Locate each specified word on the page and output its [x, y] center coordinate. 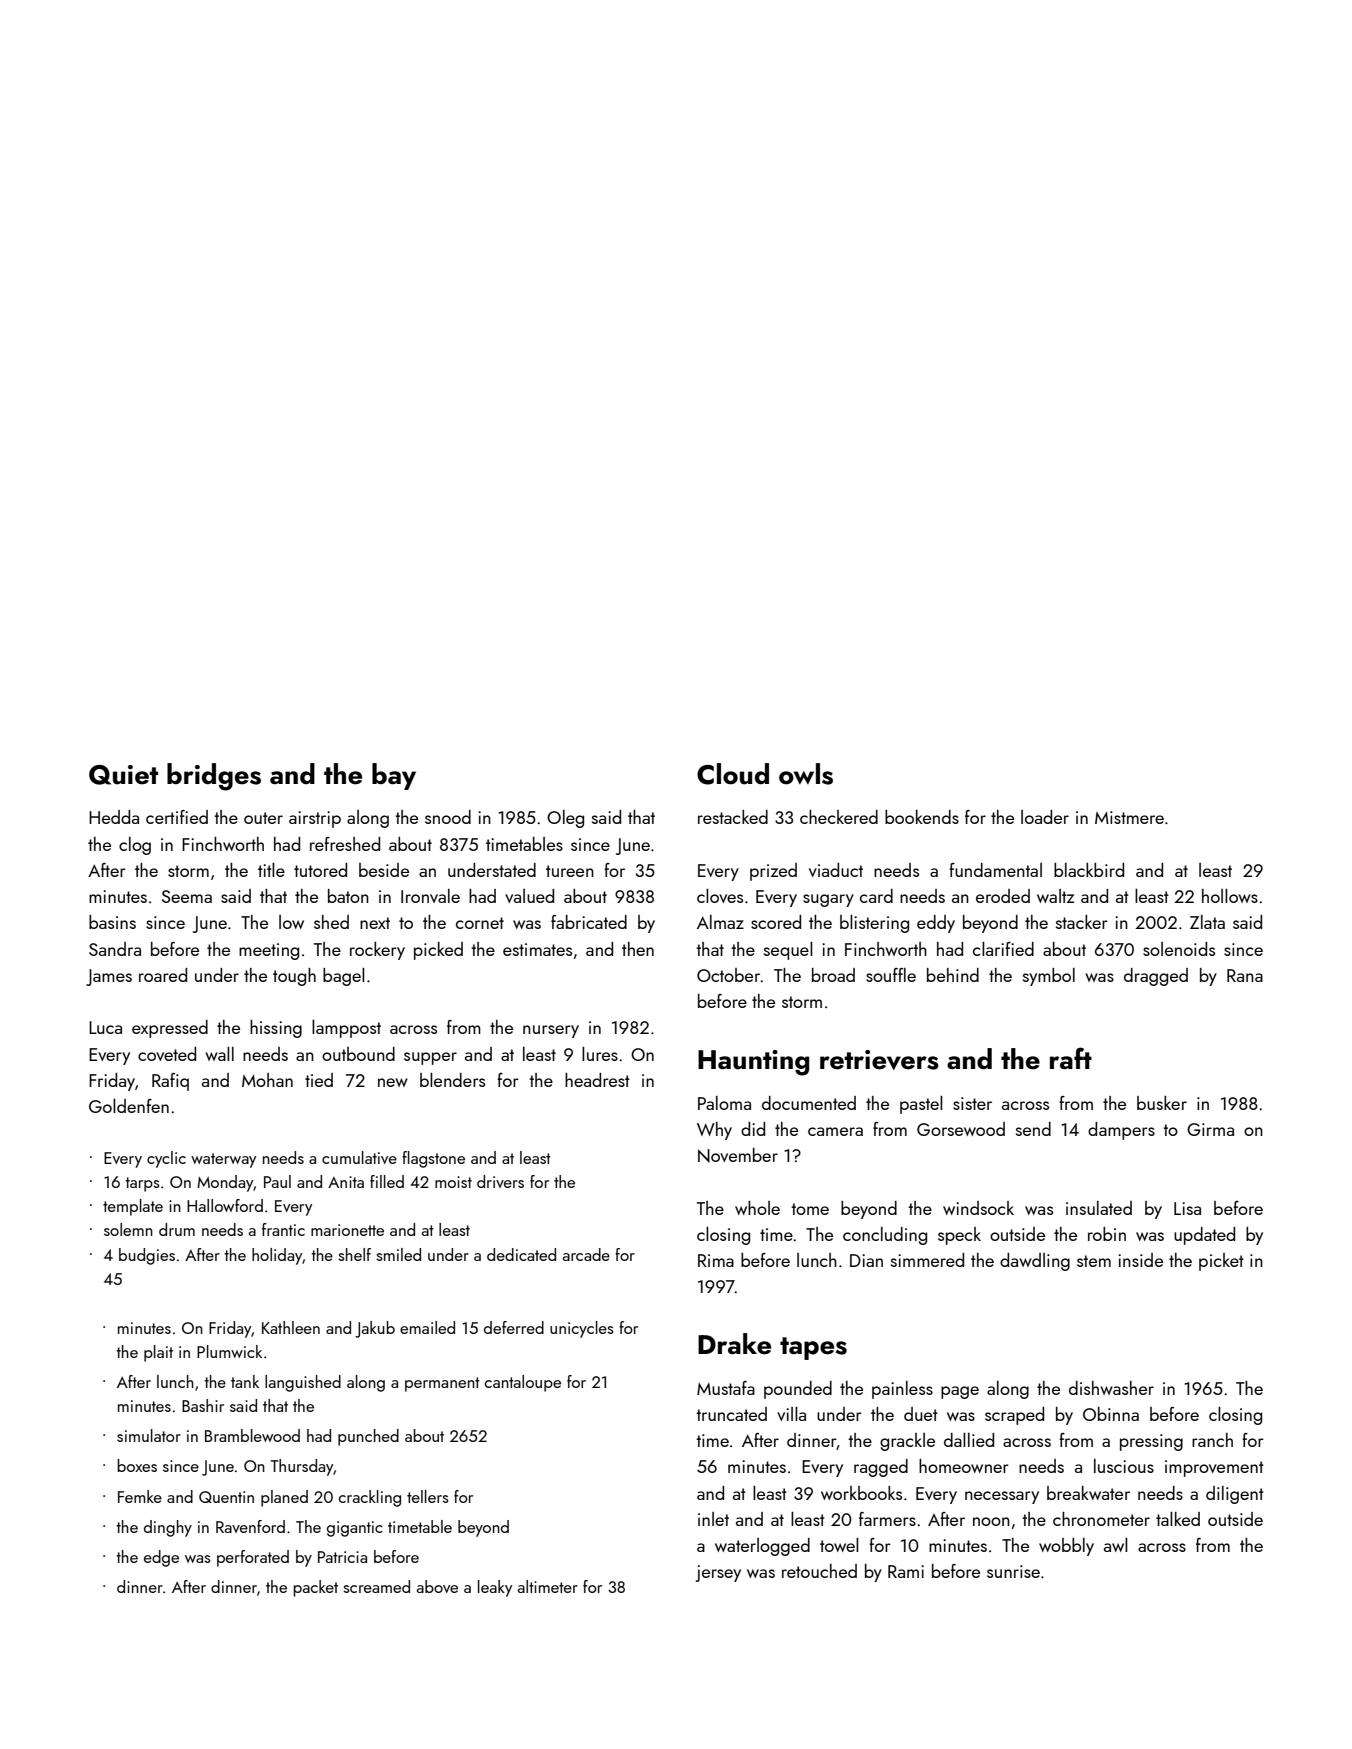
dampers [1121, 1131]
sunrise [1013, 1571]
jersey [718, 1573]
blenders [452, 1080]
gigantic [355, 1529]
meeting [269, 951]
